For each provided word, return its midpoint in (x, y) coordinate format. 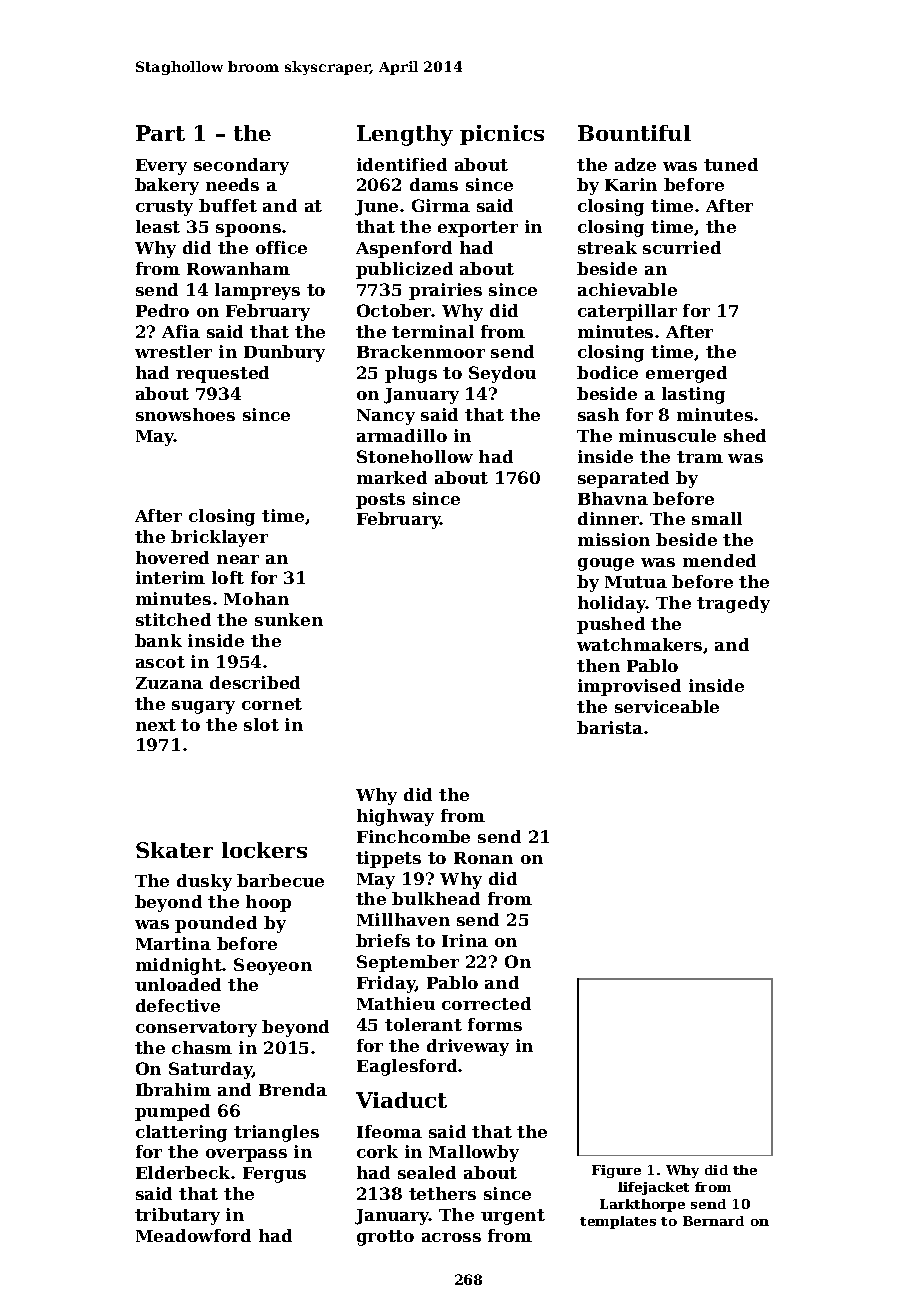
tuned (731, 164)
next (156, 725)
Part (160, 133)
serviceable (667, 706)
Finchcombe (413, 836)
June (376, 208)
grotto (385, 1238)
